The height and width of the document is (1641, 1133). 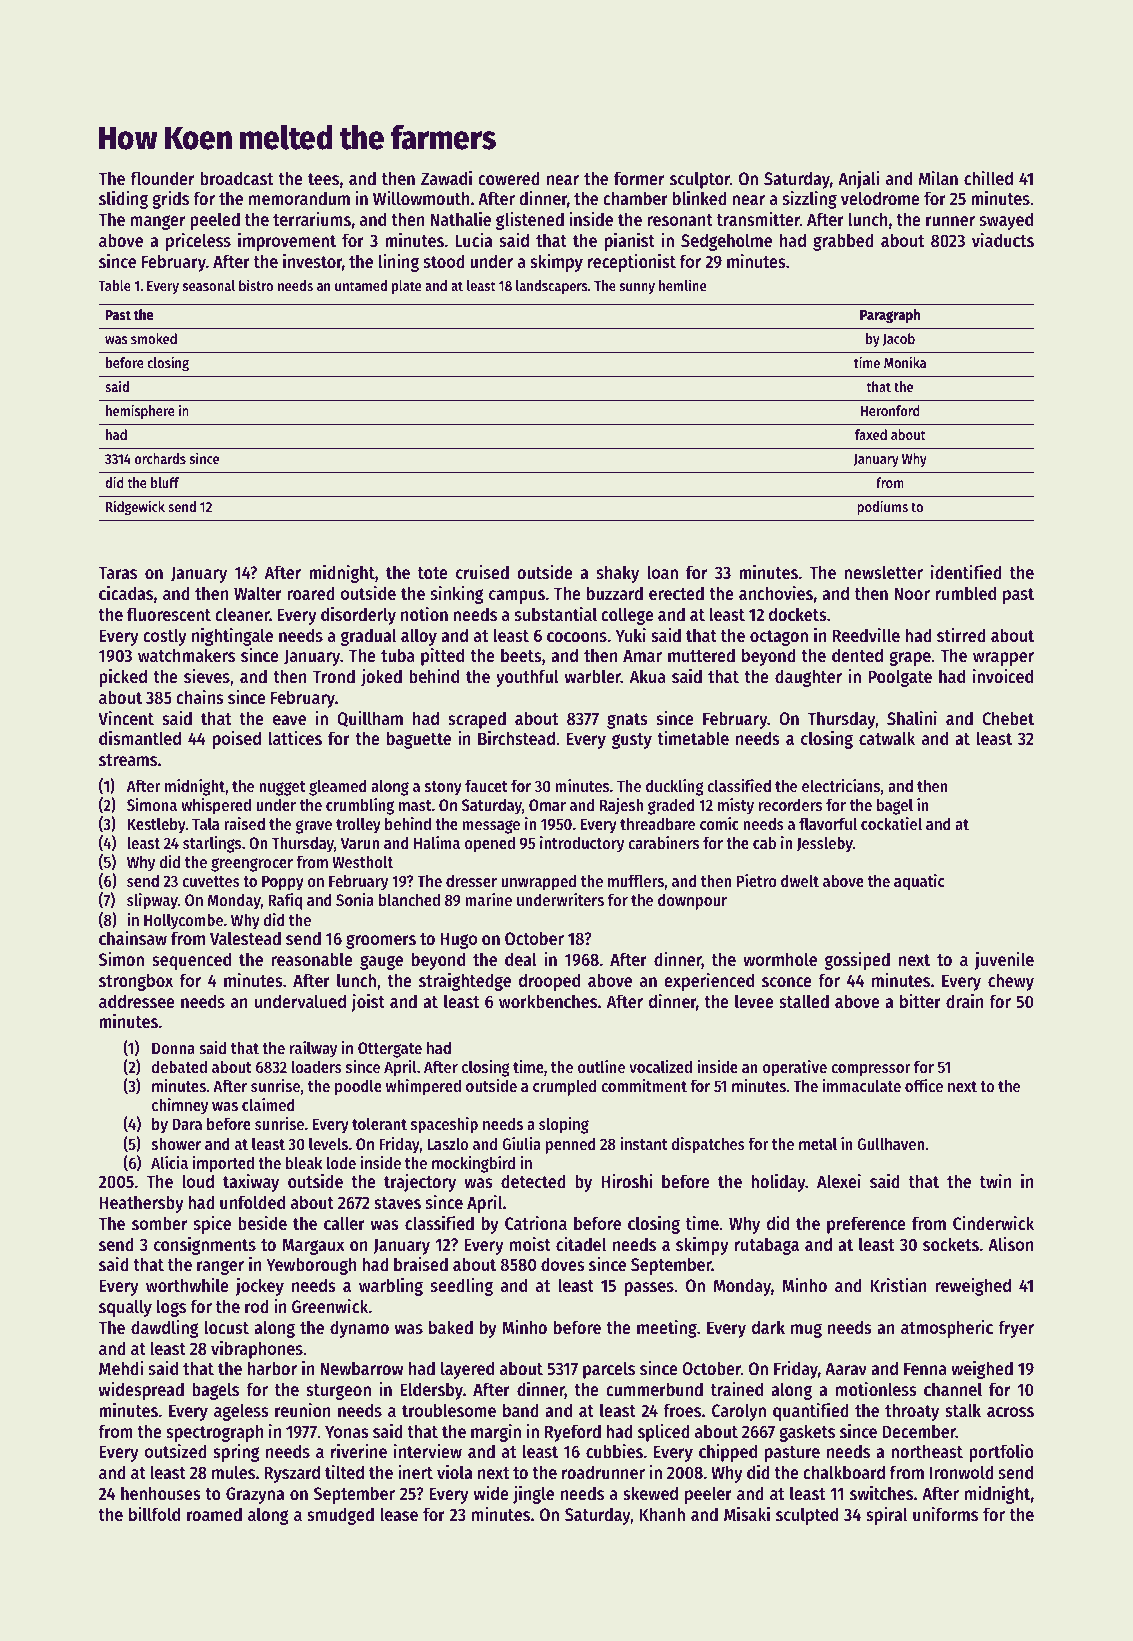 What do you see at coordinates (966, 593) in the document?
I see `rumbled` at bounding box center [966, 593].
